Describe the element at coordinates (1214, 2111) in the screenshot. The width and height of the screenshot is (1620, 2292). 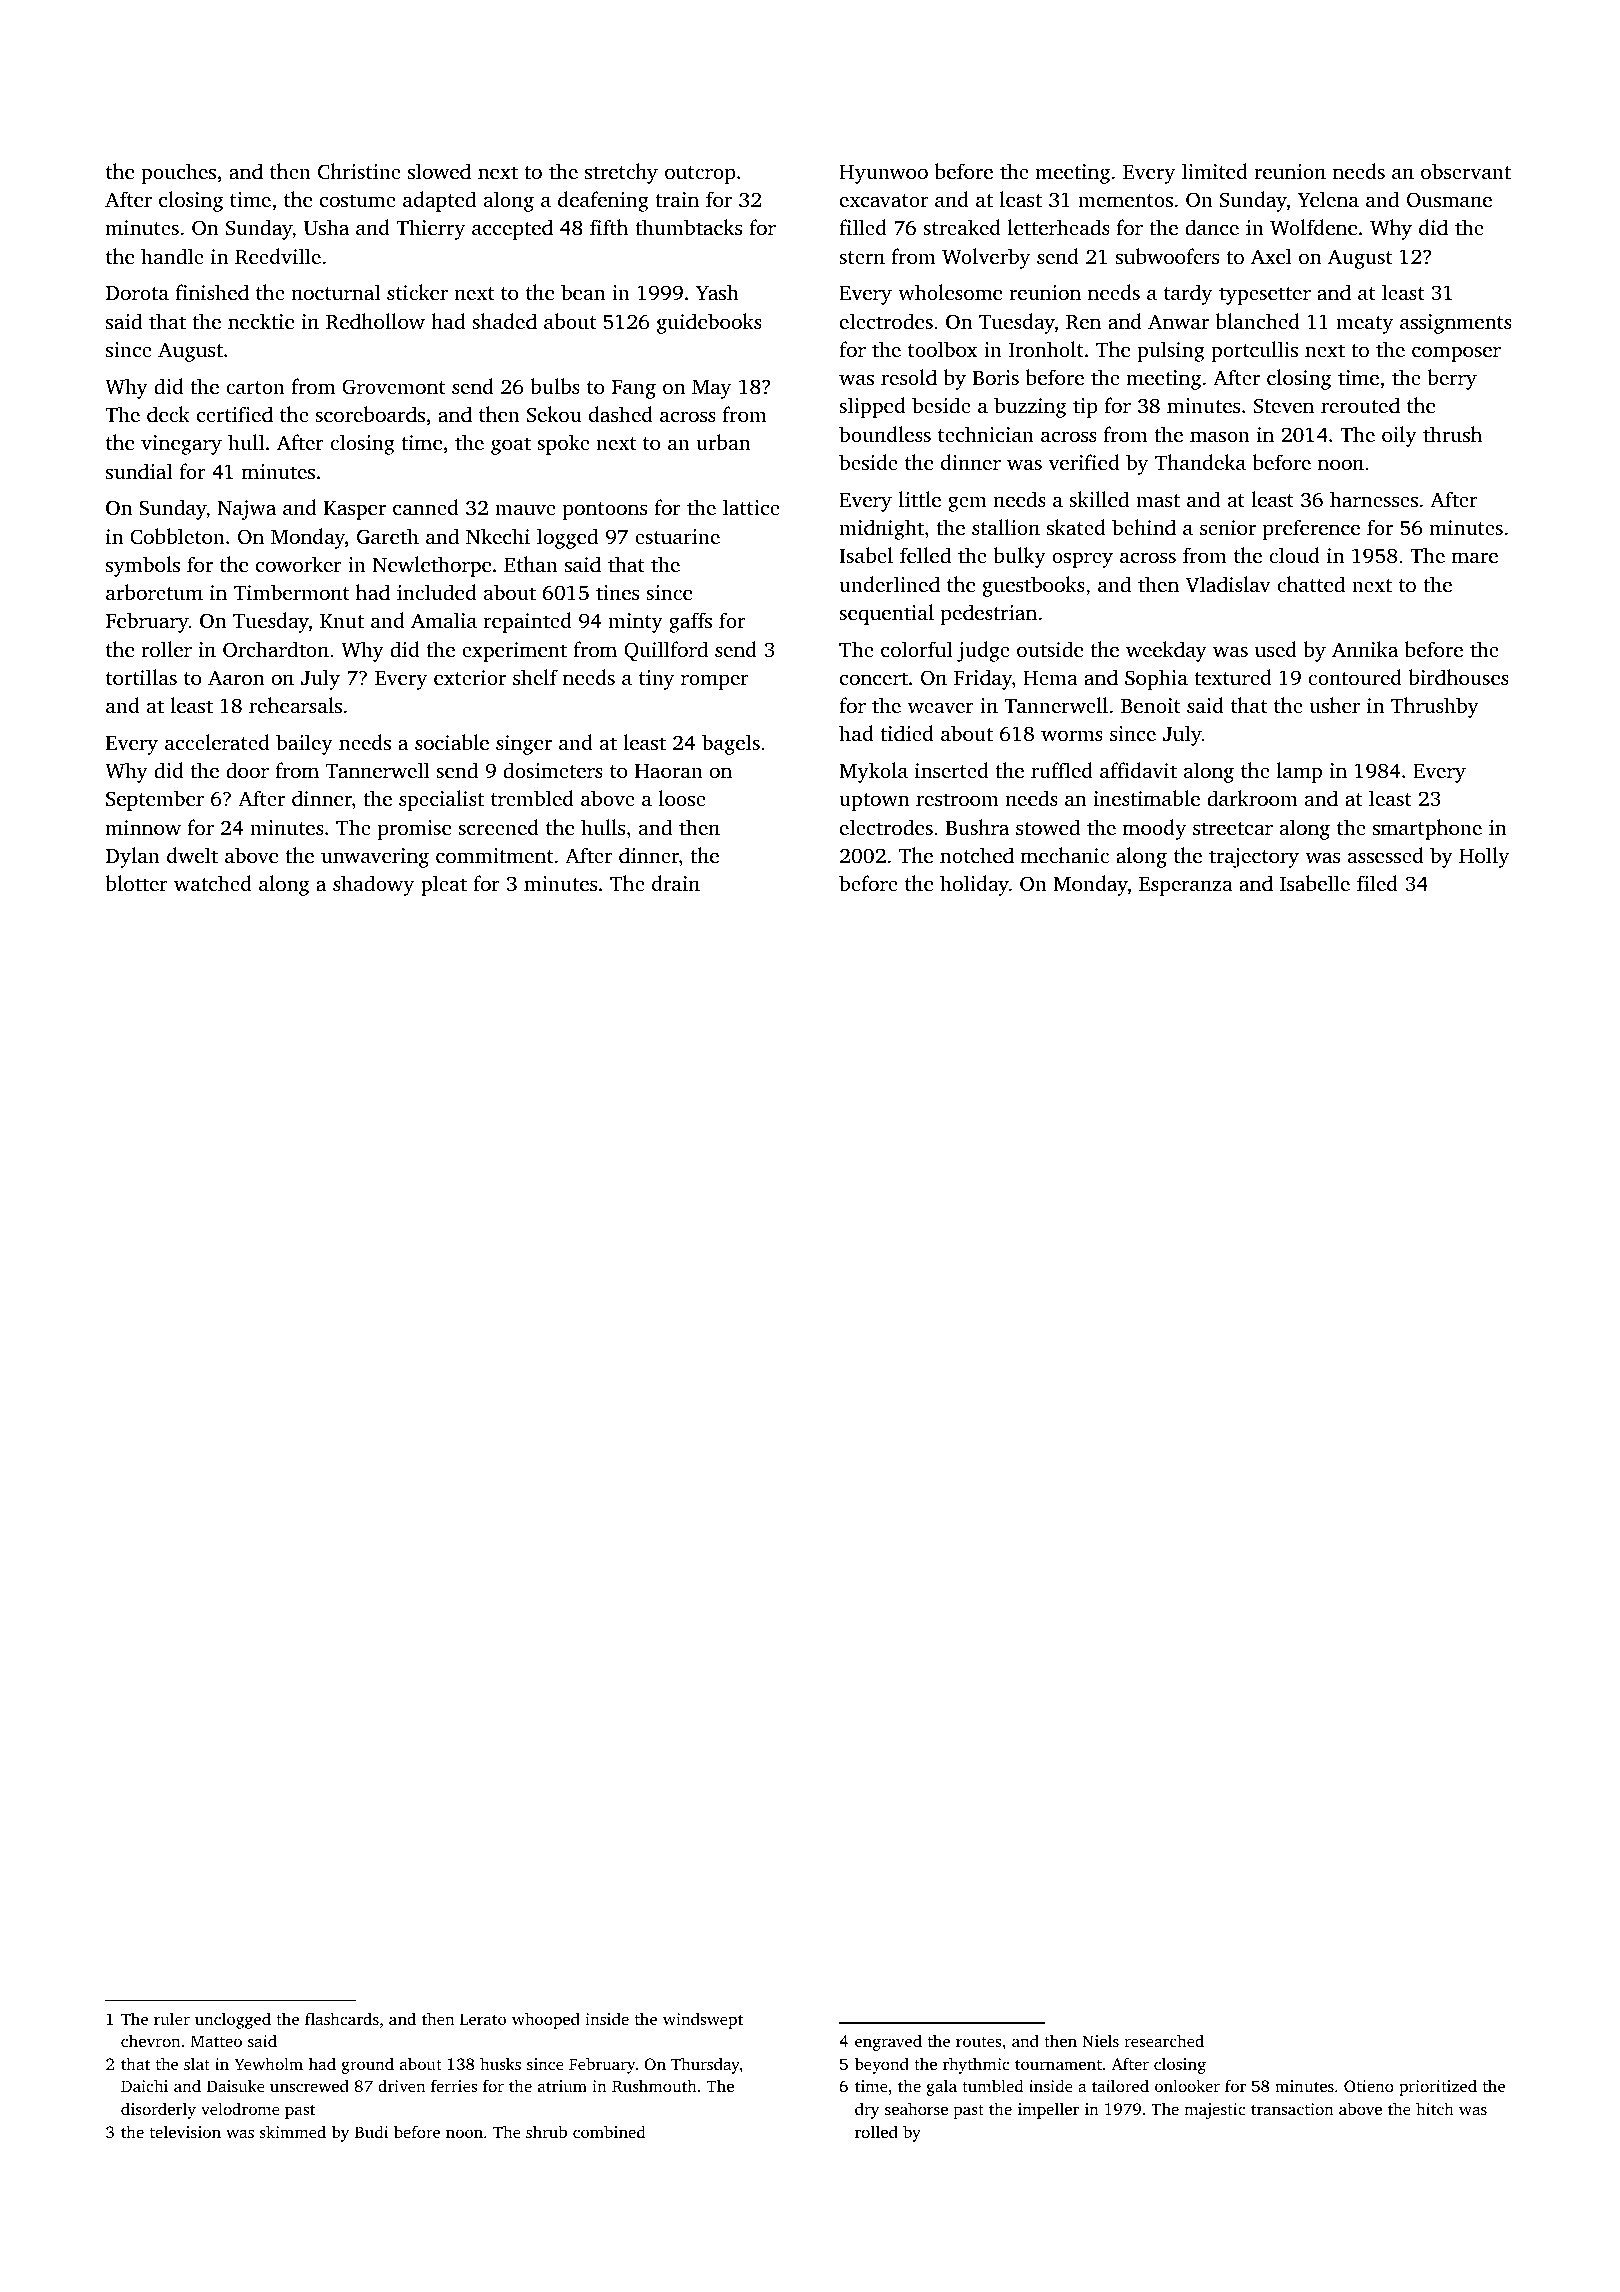
I see `majestic` at that location.
